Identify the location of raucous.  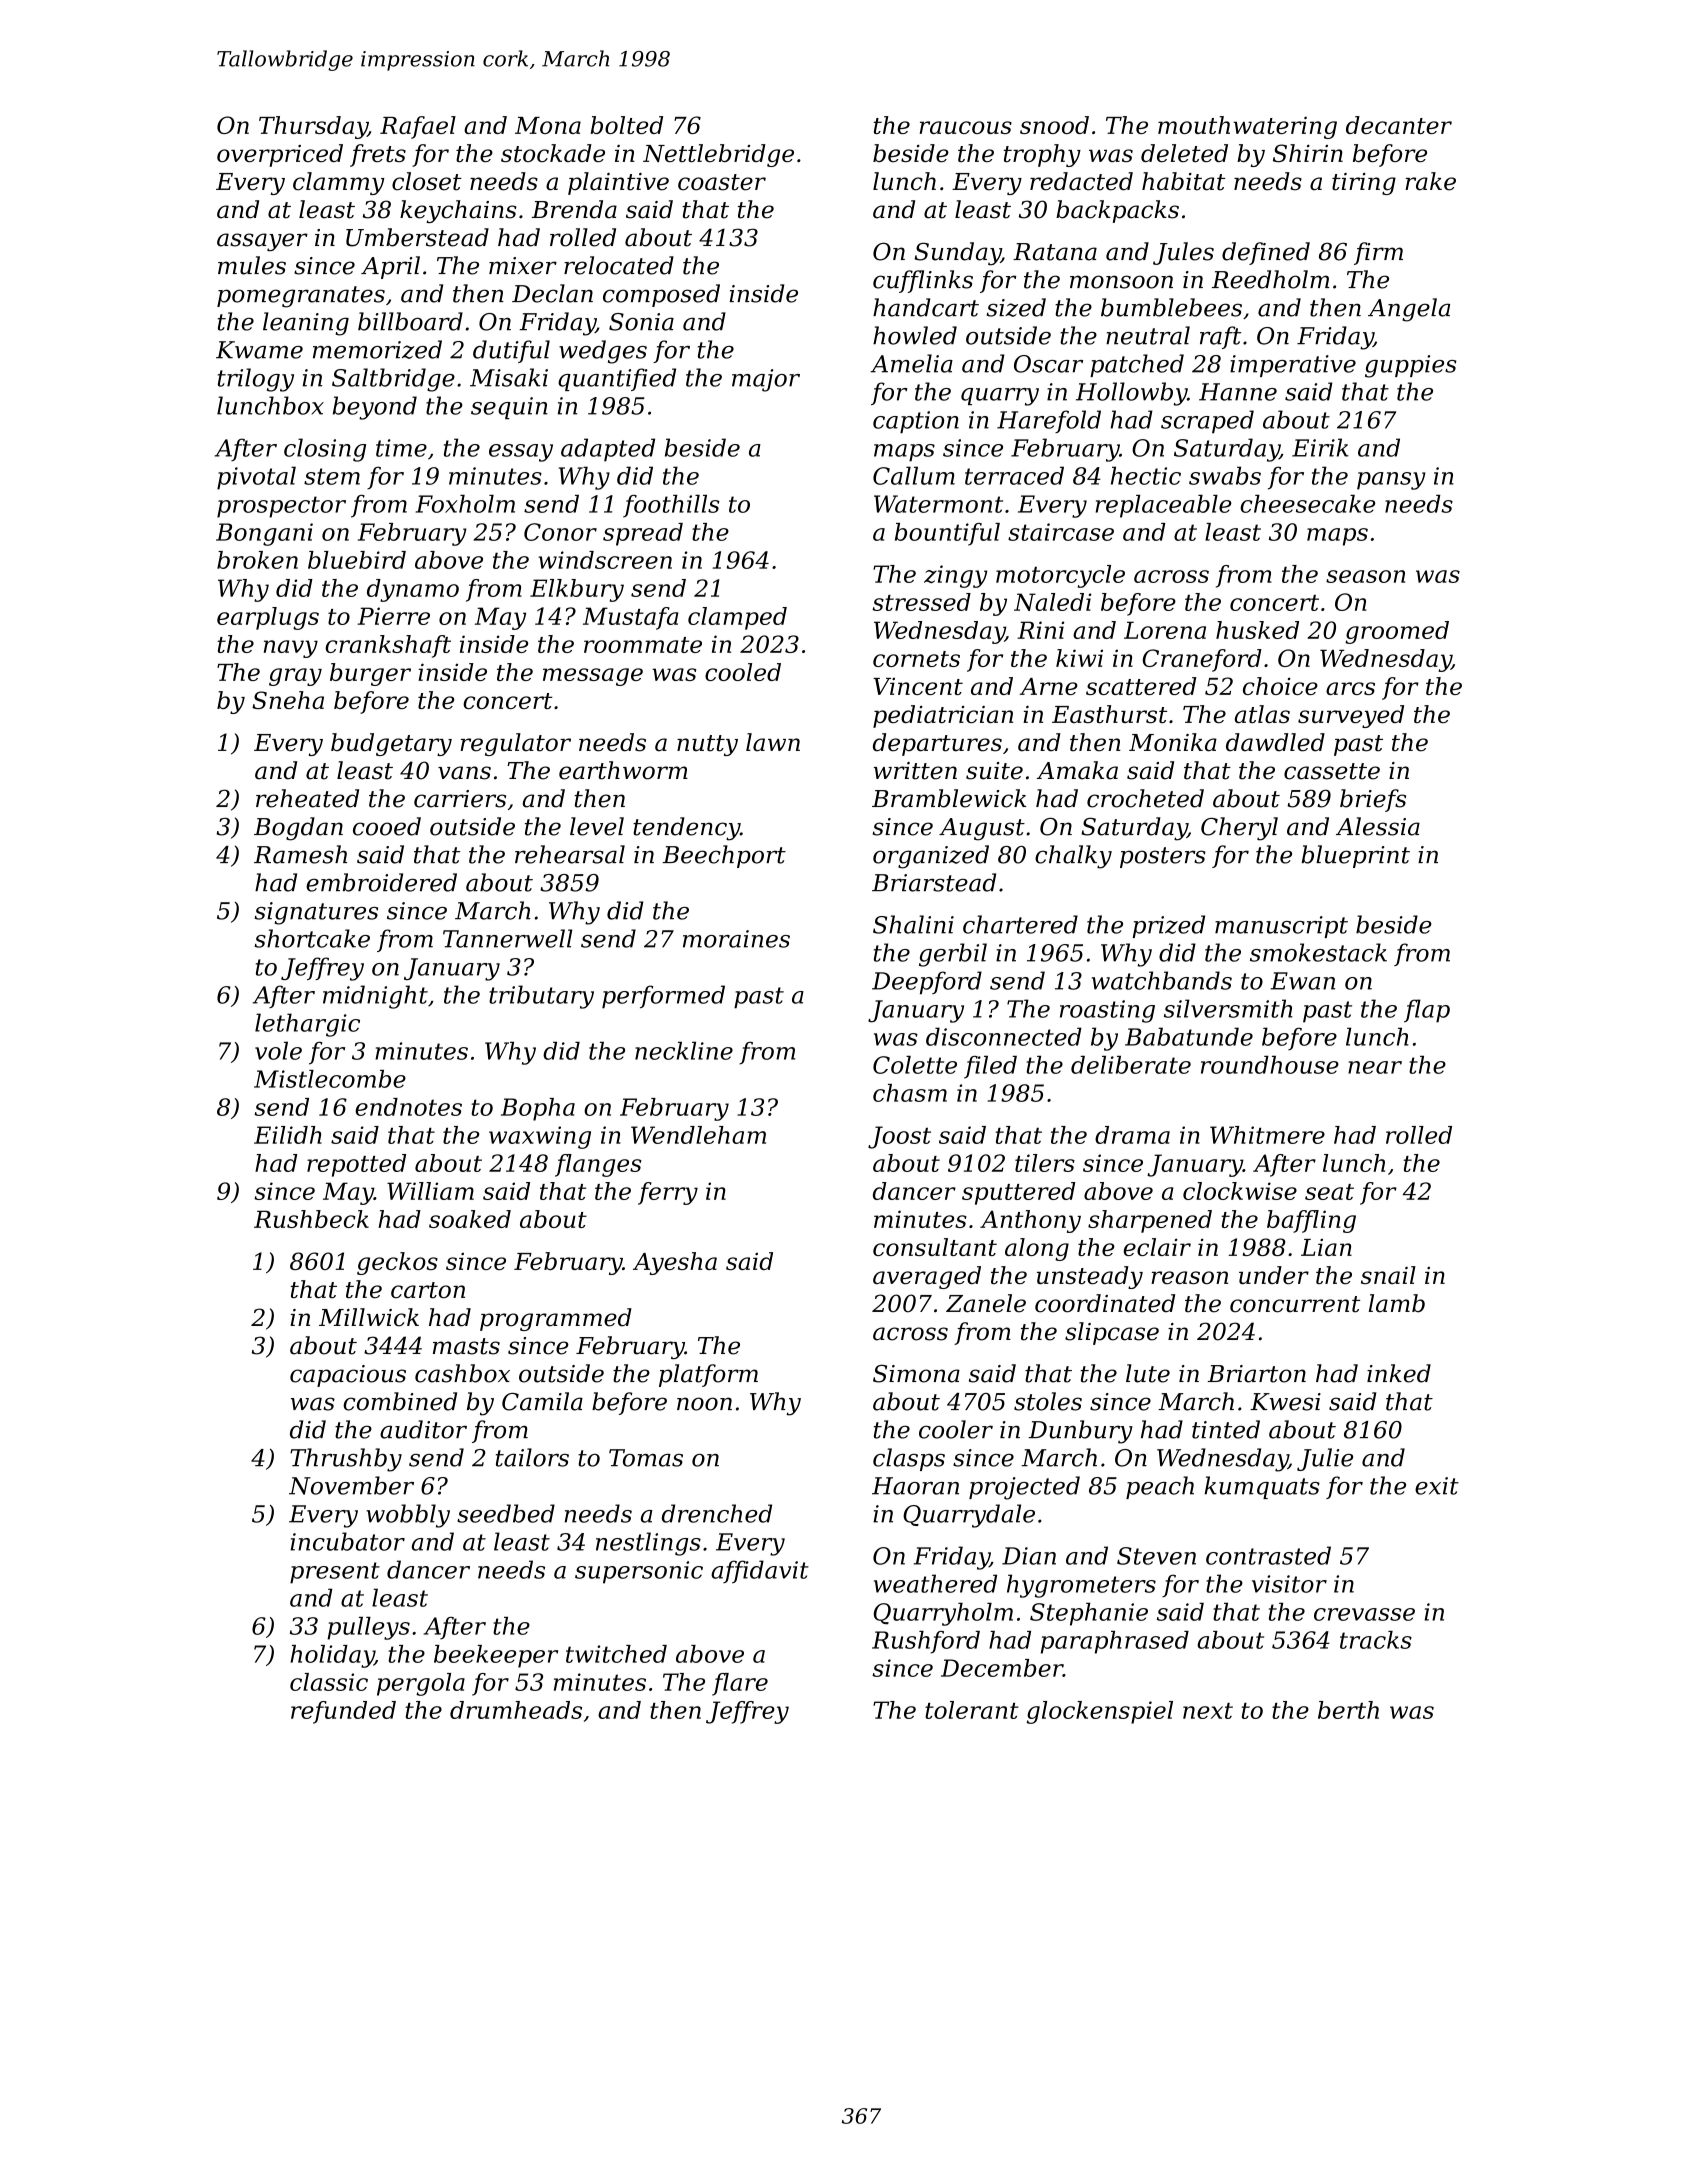
(966, 127).
